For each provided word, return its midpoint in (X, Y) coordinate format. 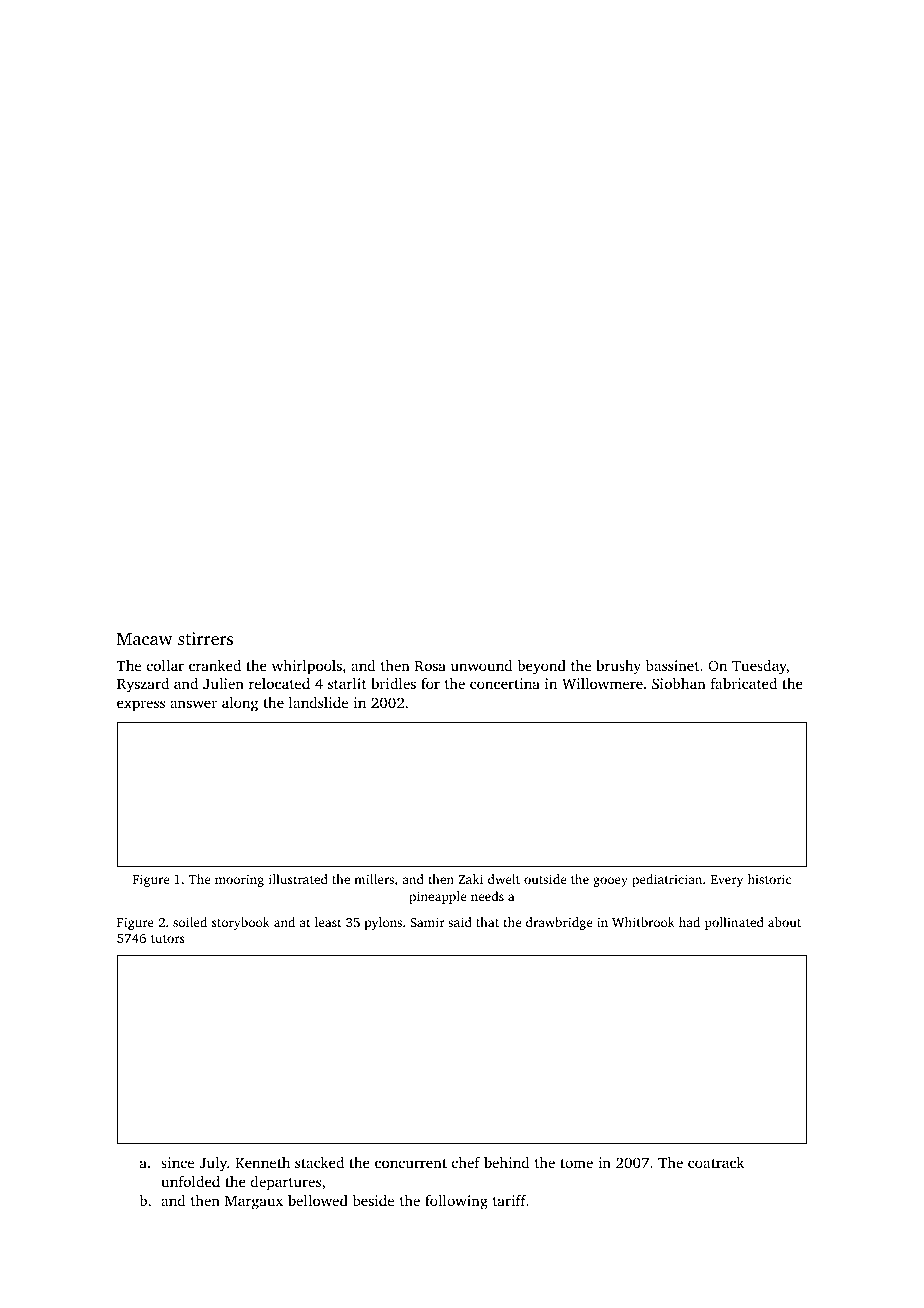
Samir (428, 922)
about (784, 922)
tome (576, 1163)
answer (193, 704)
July (213, 1164)
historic (769, 879)
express (141, 706)
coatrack (716, 1162)
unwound (481, 665)
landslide (318, 702)
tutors (168, 939)
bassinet (672, 665)
